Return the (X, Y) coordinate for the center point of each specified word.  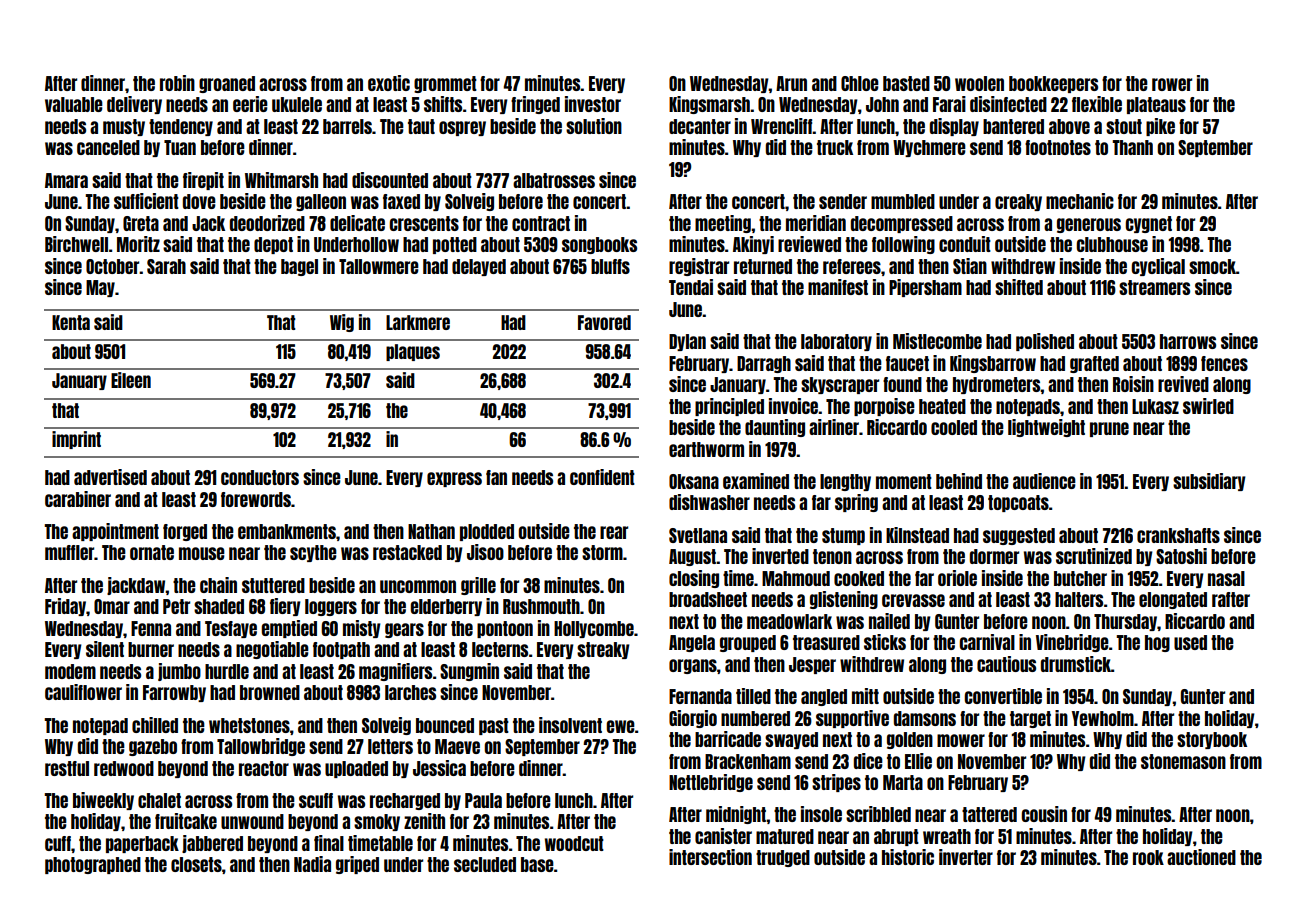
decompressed (902, 224)
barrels (347, 126)
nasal (1226, 578)
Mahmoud (796, 578)
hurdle (227, 671)
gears (404, 630)
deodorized (267, 223)
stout (1124, 126)
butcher (1080, 578)
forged (185, 532)
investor (593, 104)
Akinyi (753, 245)
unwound (252, 821)
